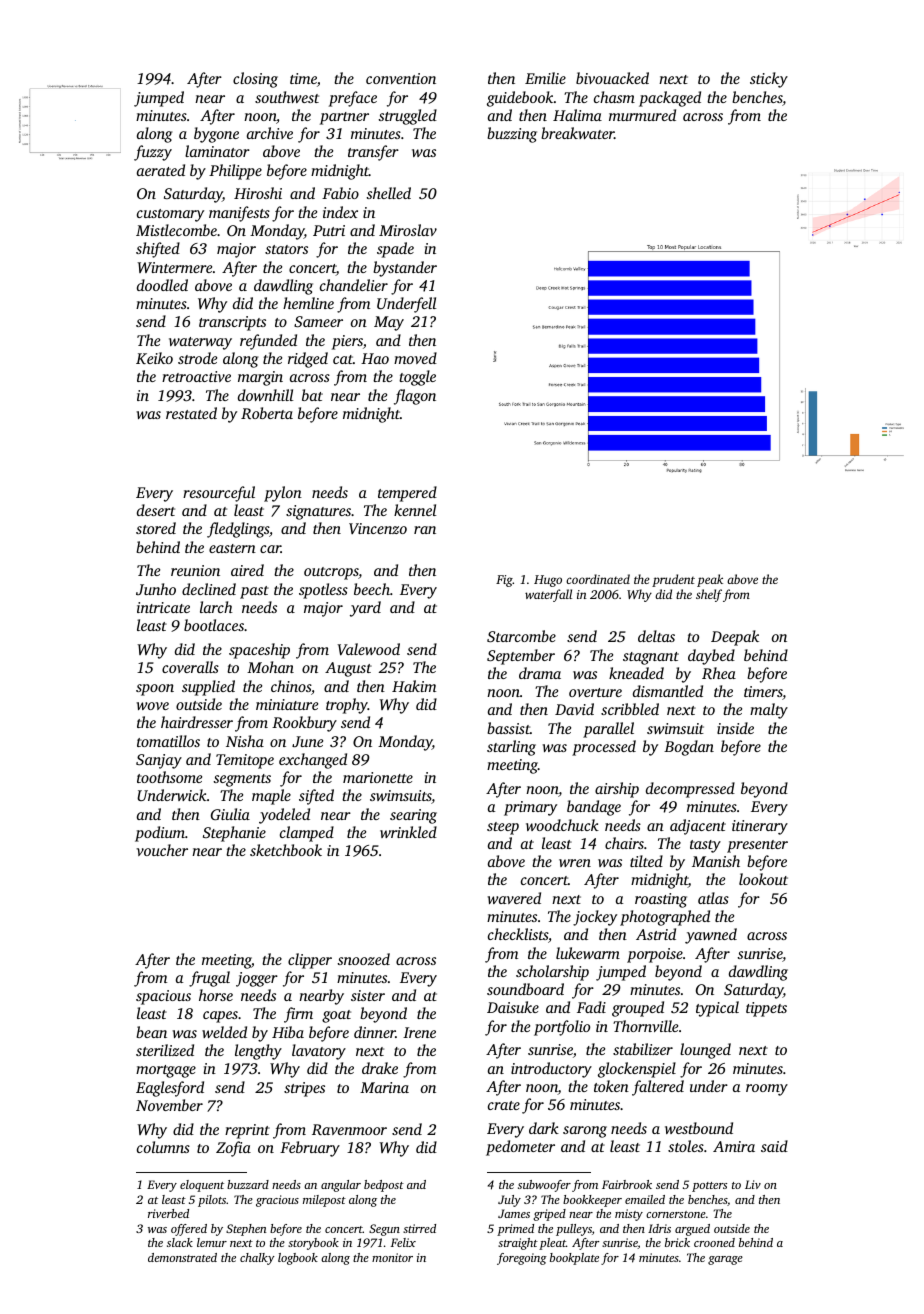 The image size is (924, 1314). Describe the element at coordinates (388, 193) in the image. I see `shelled` at that location.
